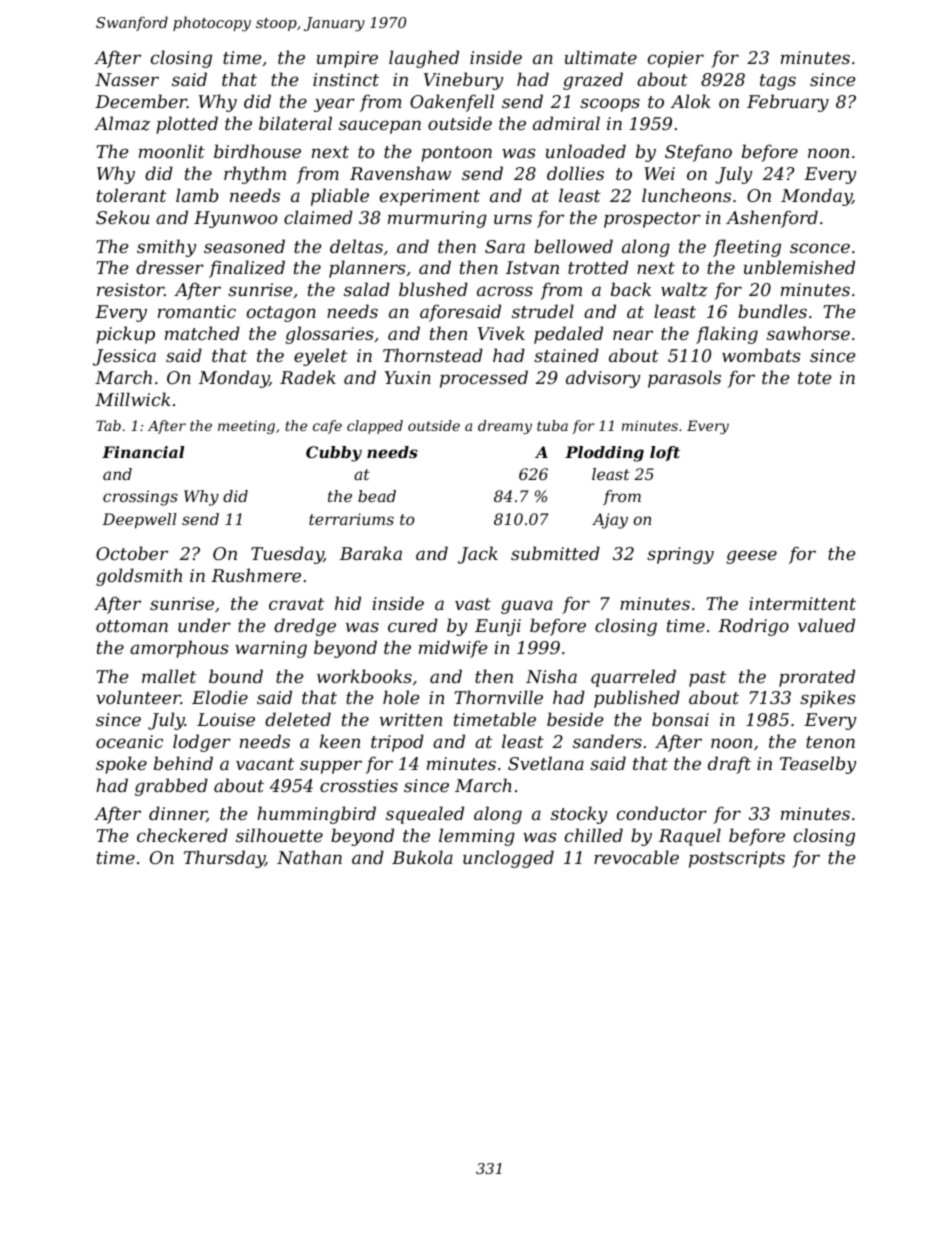 Image resolution: width=952 pixels, height=1233 pixels. Describe the element at coordinates (279, 835) in the page. I see `silhouette` at that location.
